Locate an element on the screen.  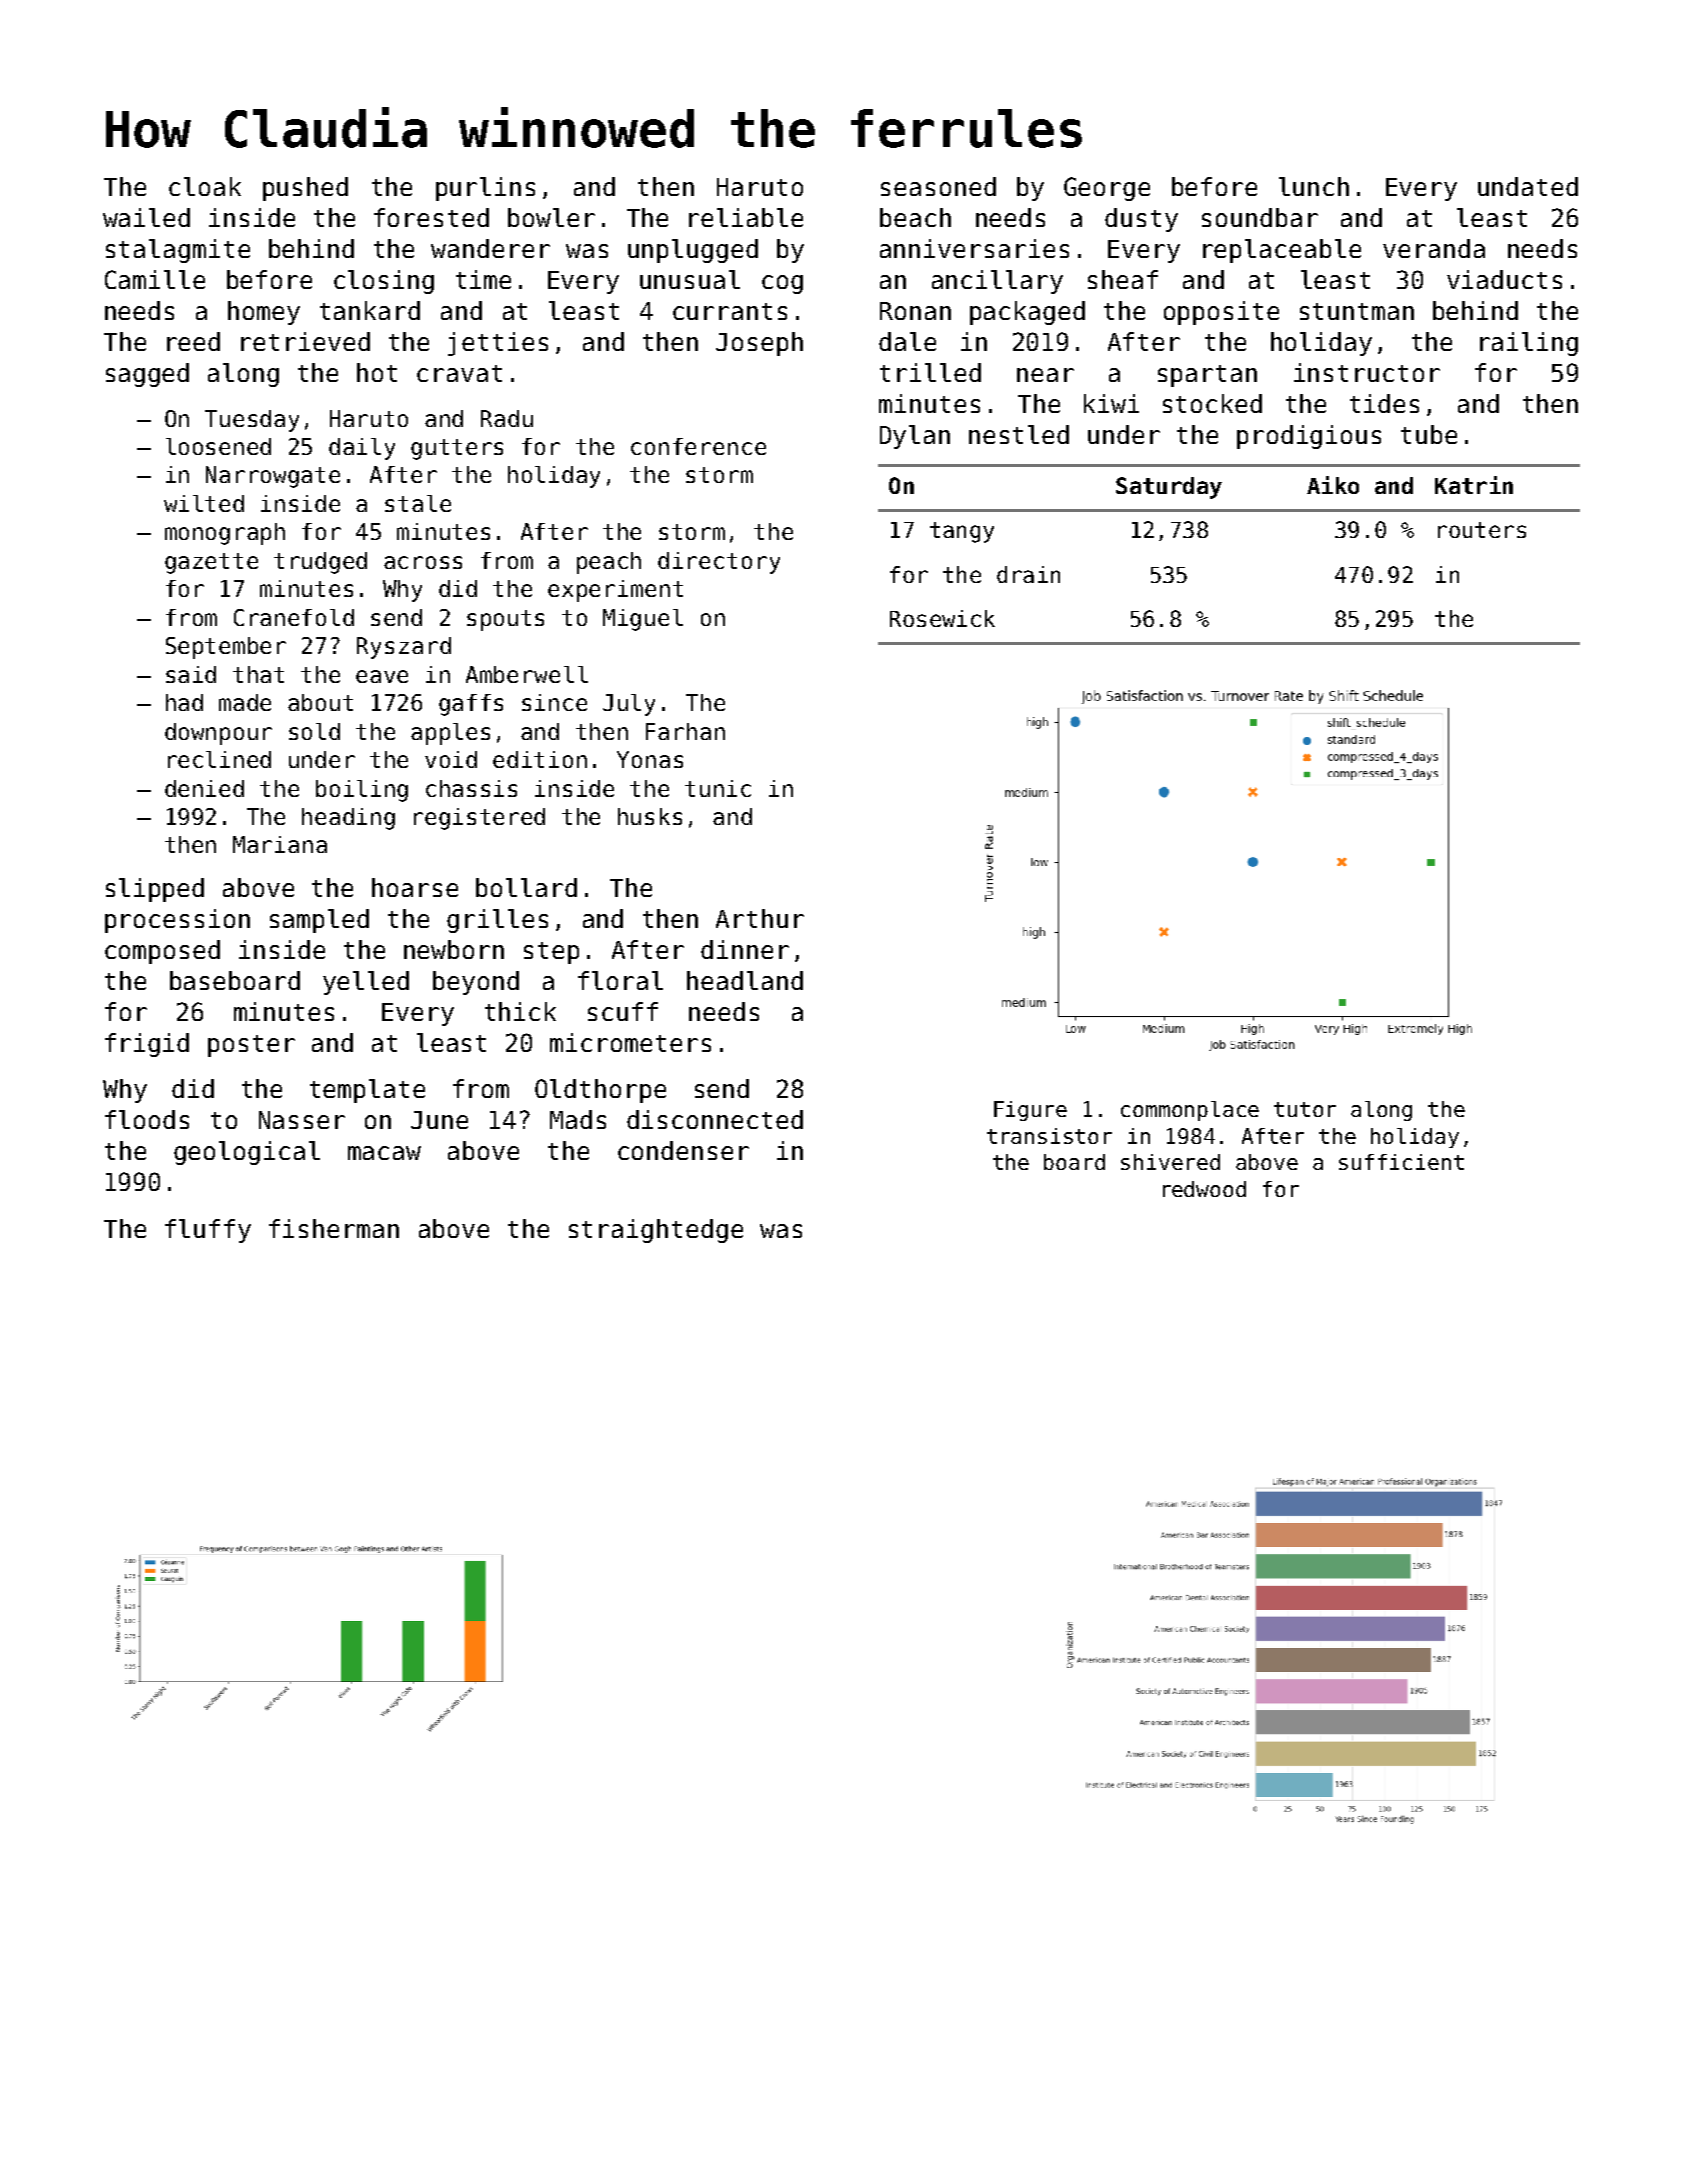
cloak is located at coordinates (205, 186).
